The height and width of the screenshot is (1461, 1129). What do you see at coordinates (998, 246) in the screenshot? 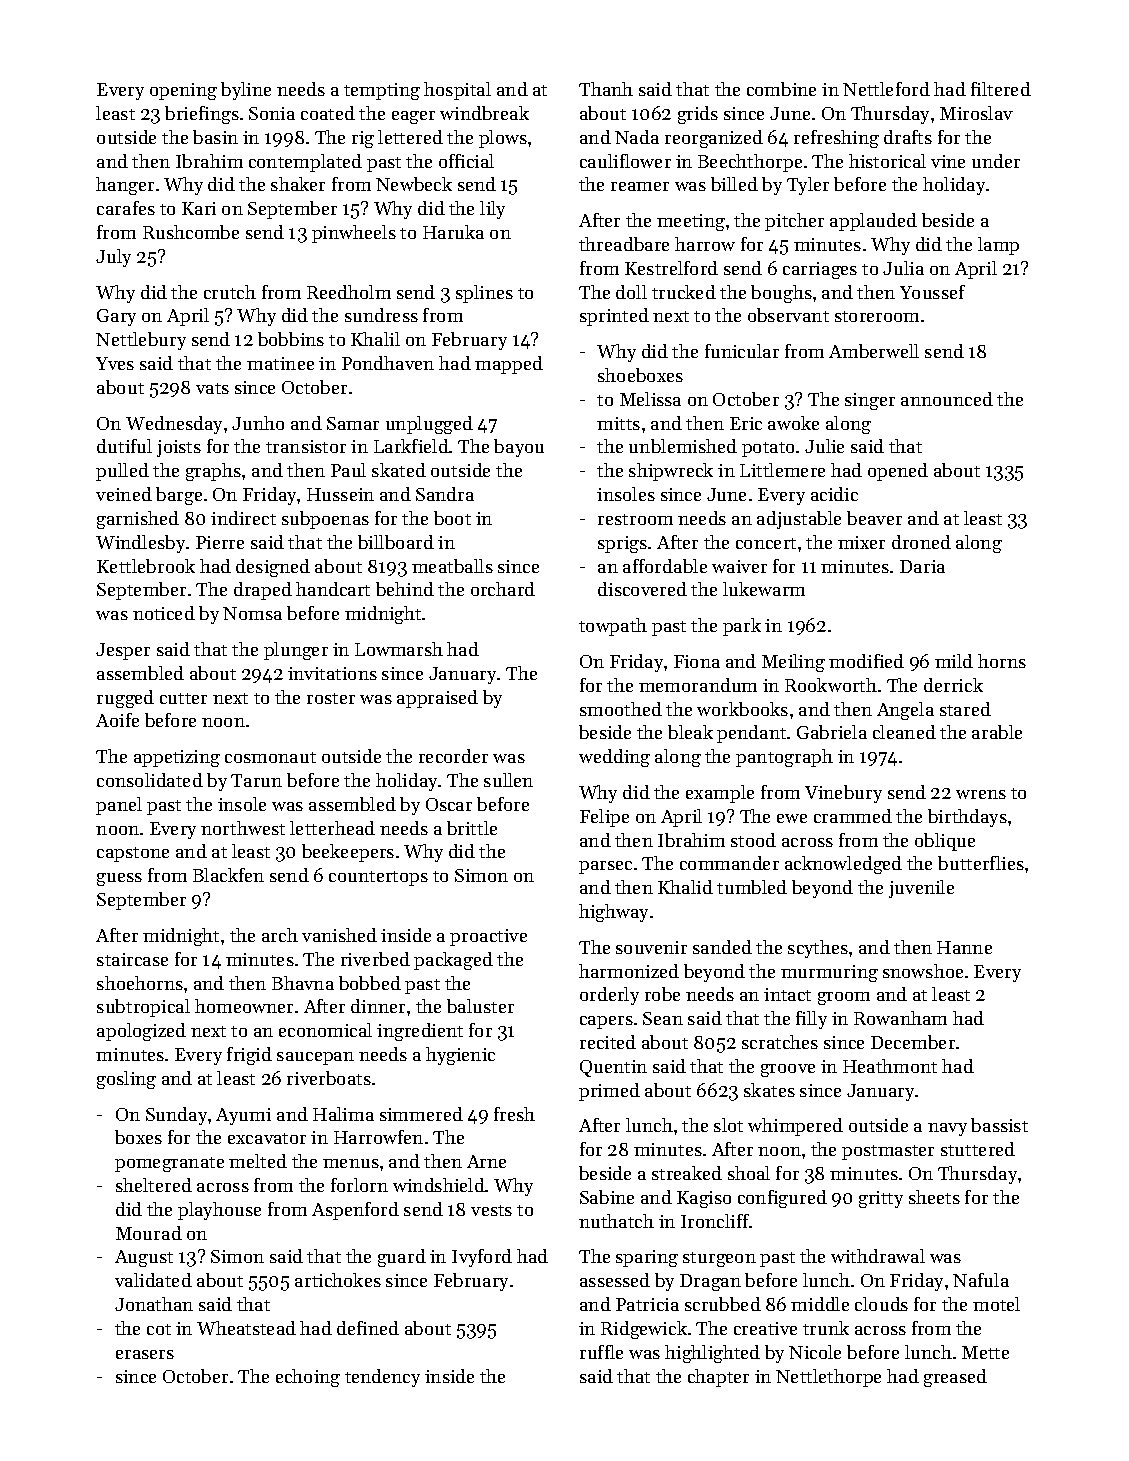
I see `lamp` at bounding box center [998, 246].
